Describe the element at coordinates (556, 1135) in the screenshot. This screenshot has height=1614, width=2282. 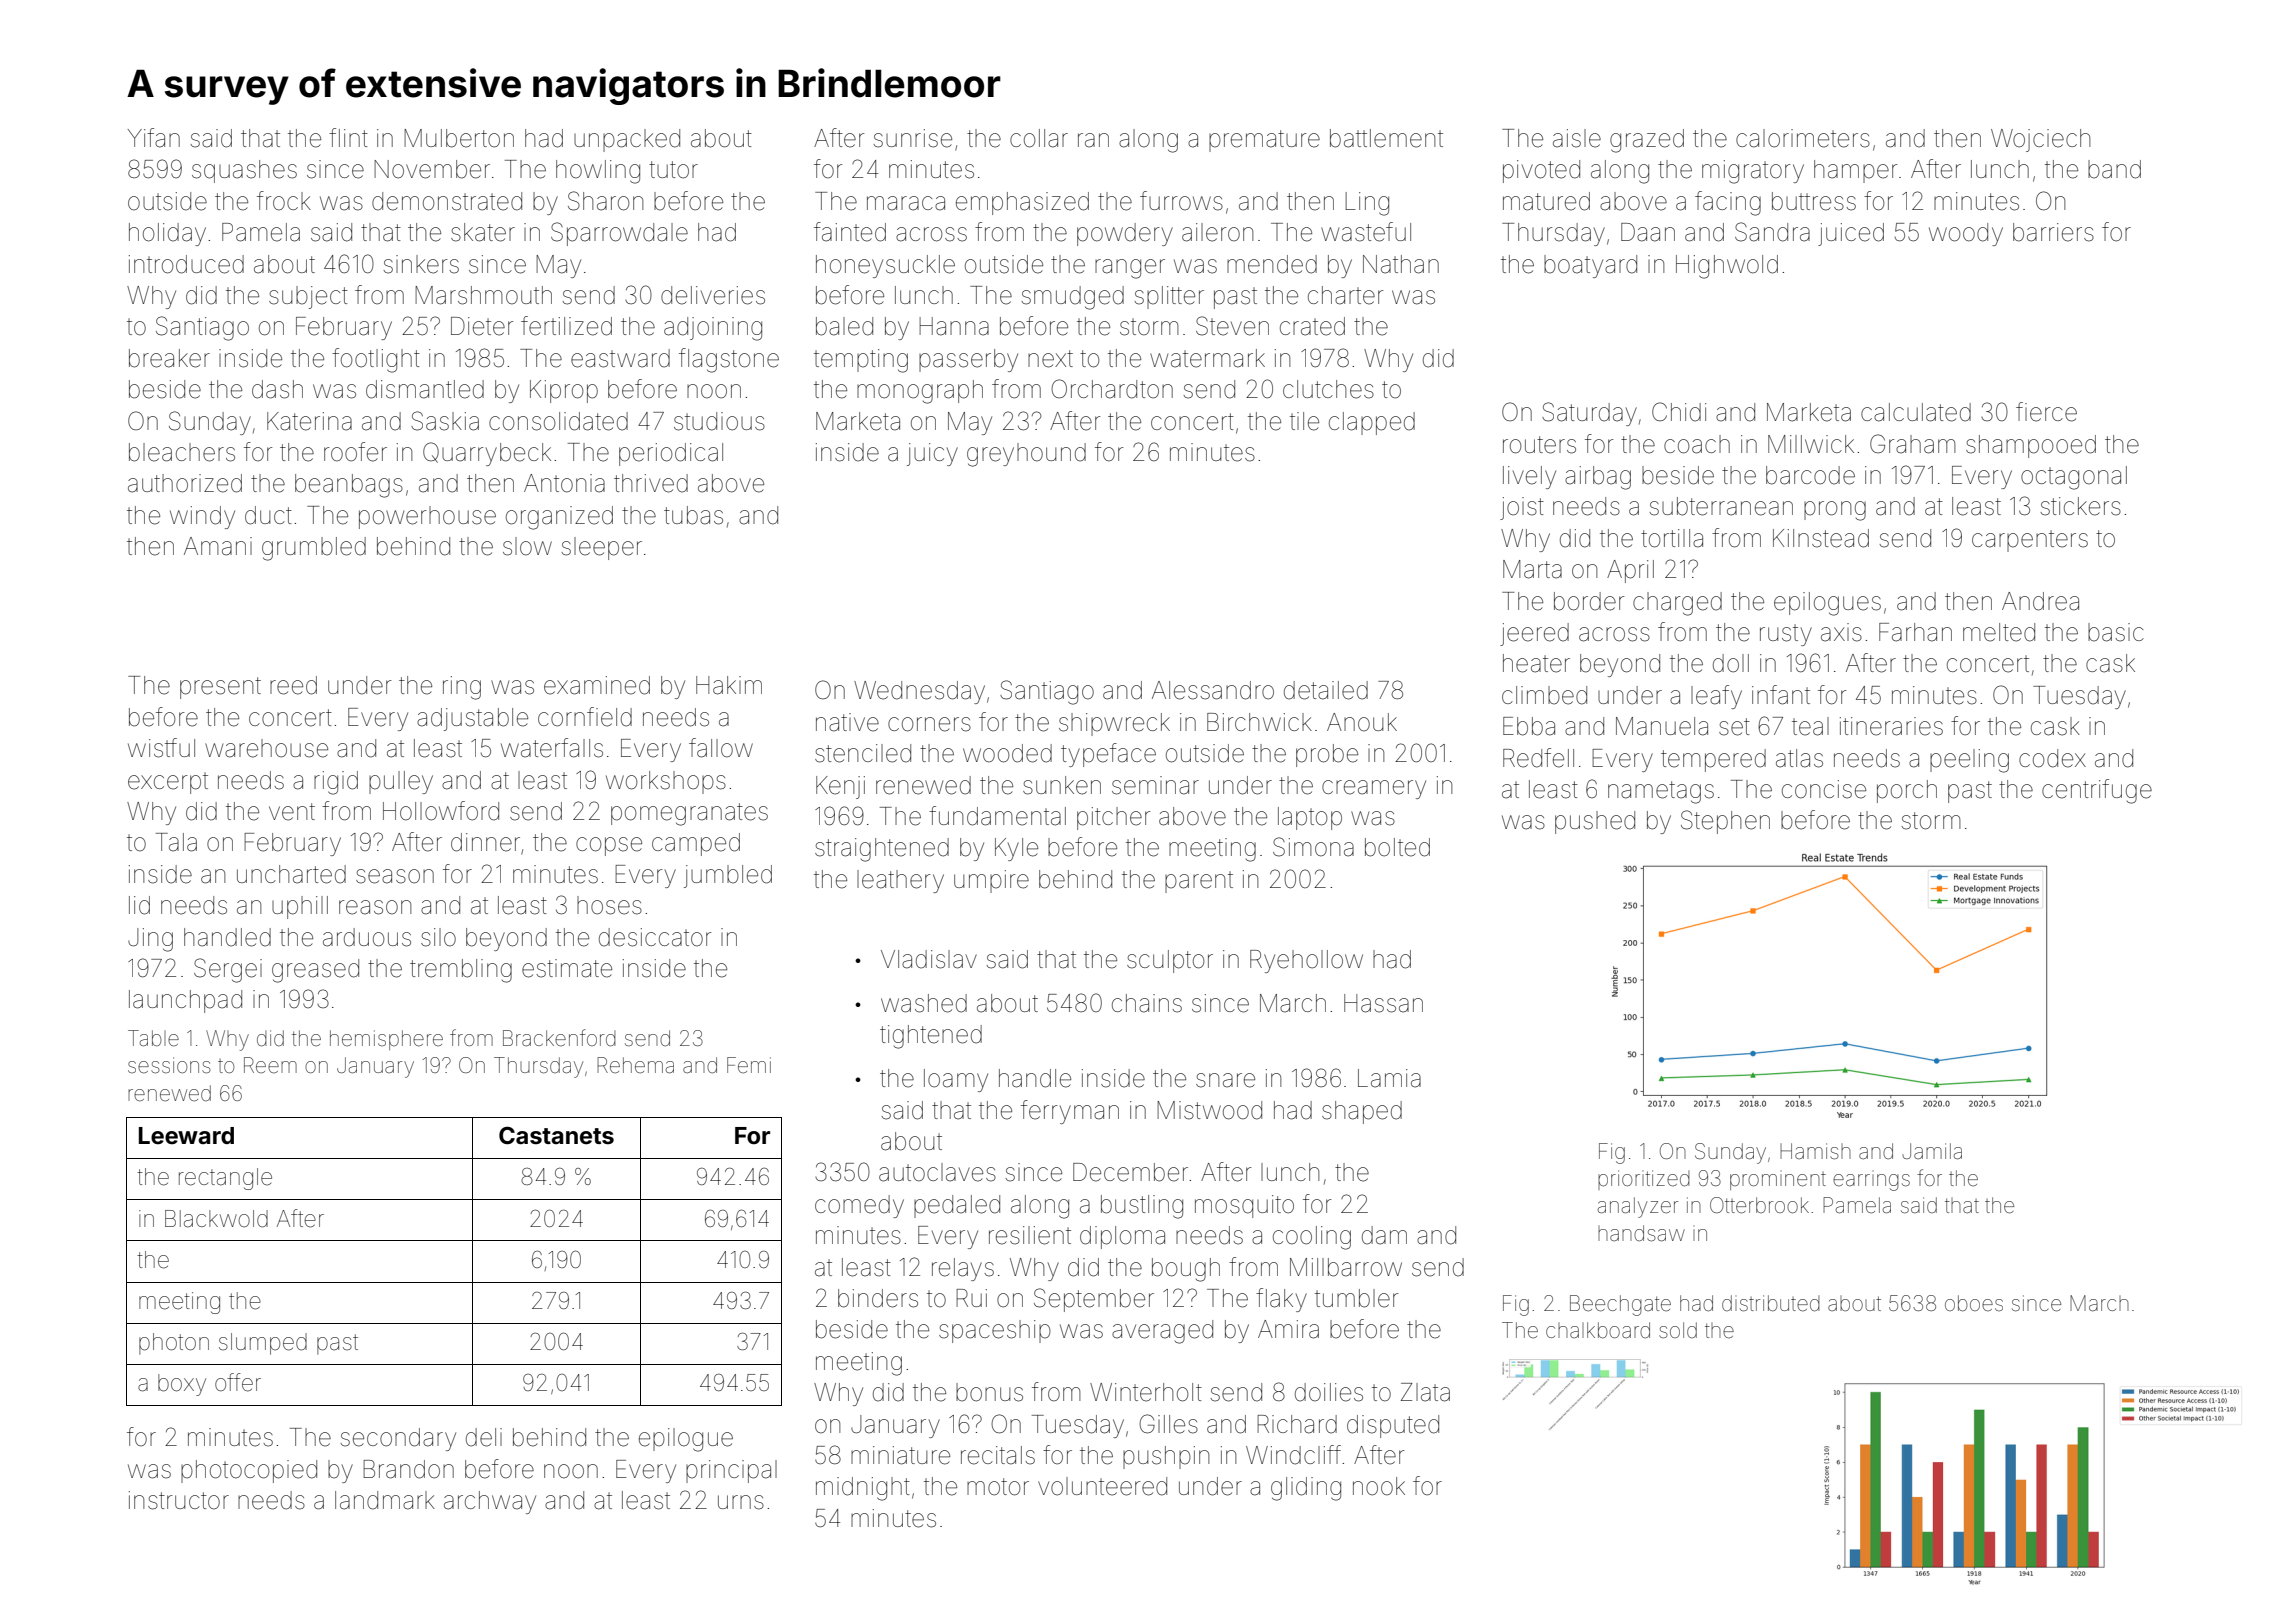
I see `Castanets` at that location.
